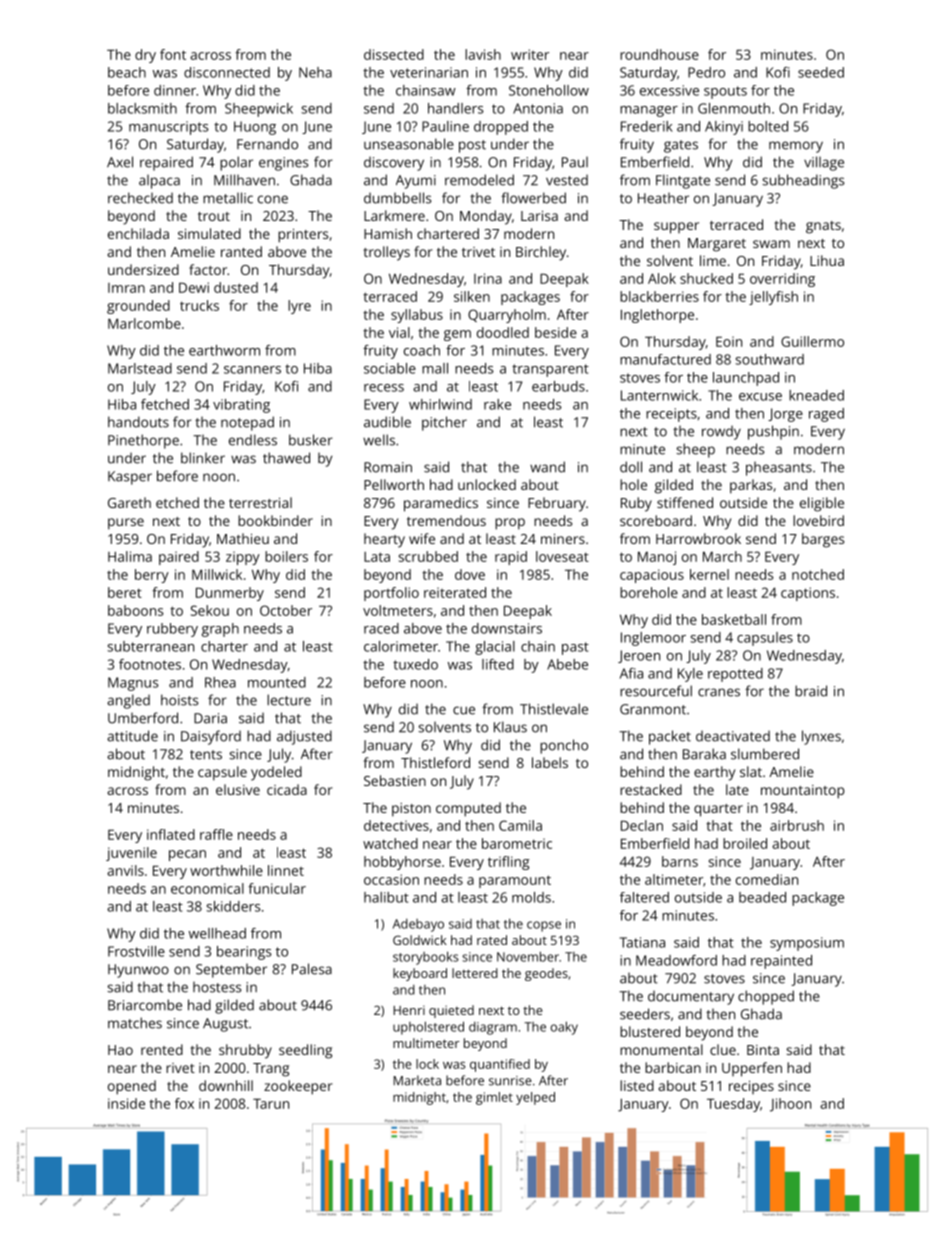 This image has width=952, height=1233. I want to click on past, so click(575, 648).
